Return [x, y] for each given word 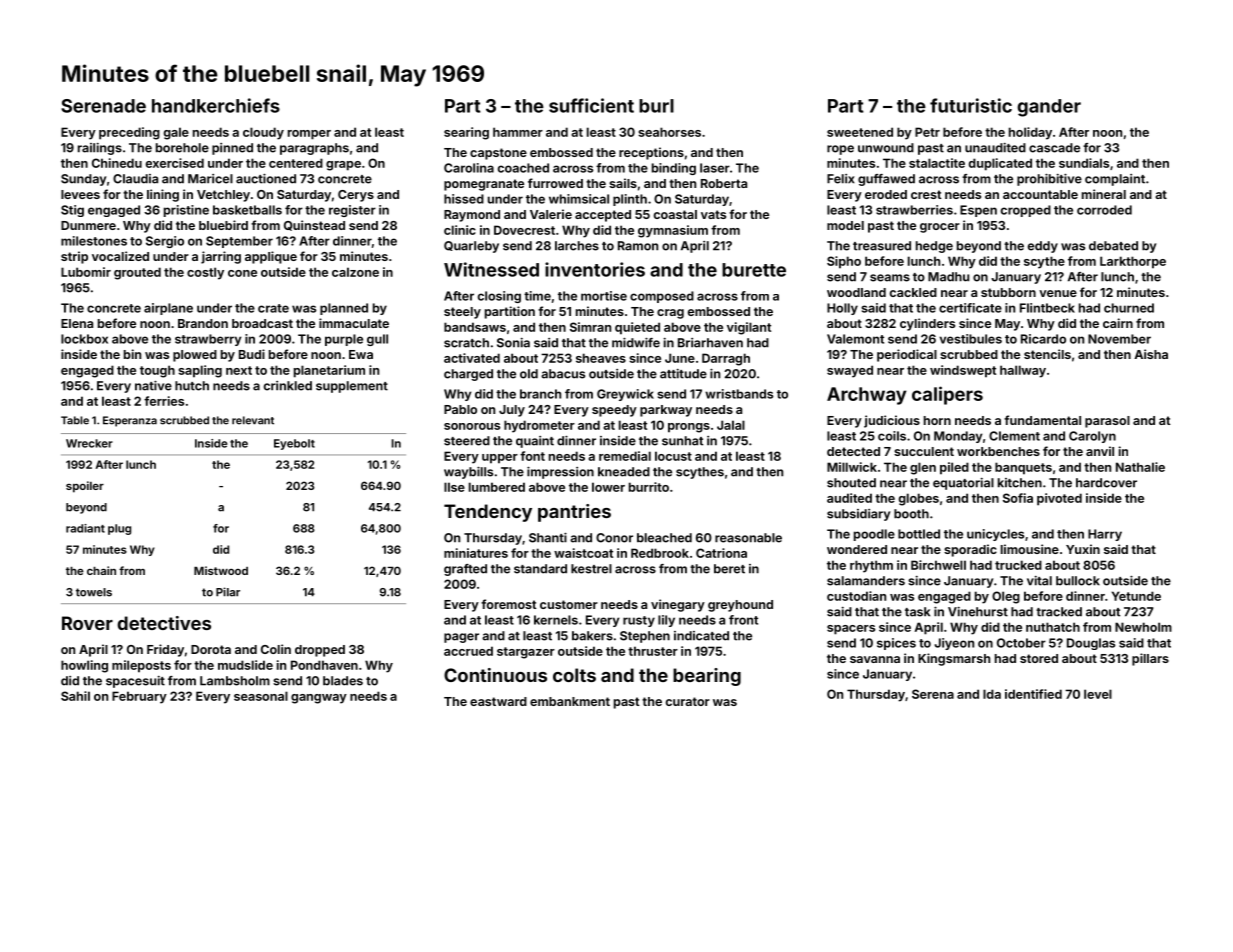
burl [656, 106]
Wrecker [89, 443]
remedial [625, 456]
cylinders [927, 324]
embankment [570, 701]
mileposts [141, 666]
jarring [221, 257]
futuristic [971, 105]
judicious [892, 421]
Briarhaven [710, 343]
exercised [175, 163]
